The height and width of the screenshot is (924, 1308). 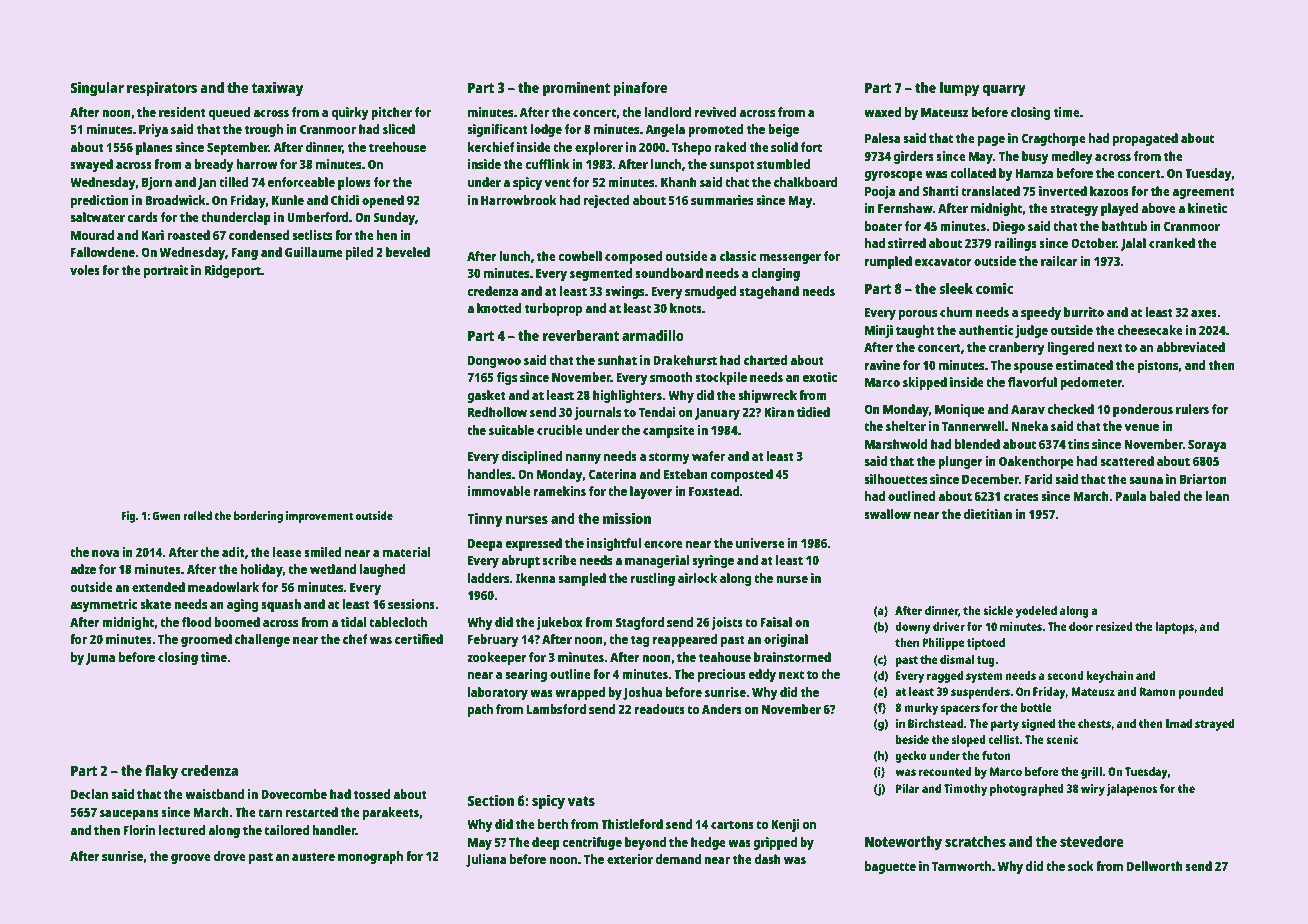 I want to click on Guillaume, so click(x=314, y=252).
